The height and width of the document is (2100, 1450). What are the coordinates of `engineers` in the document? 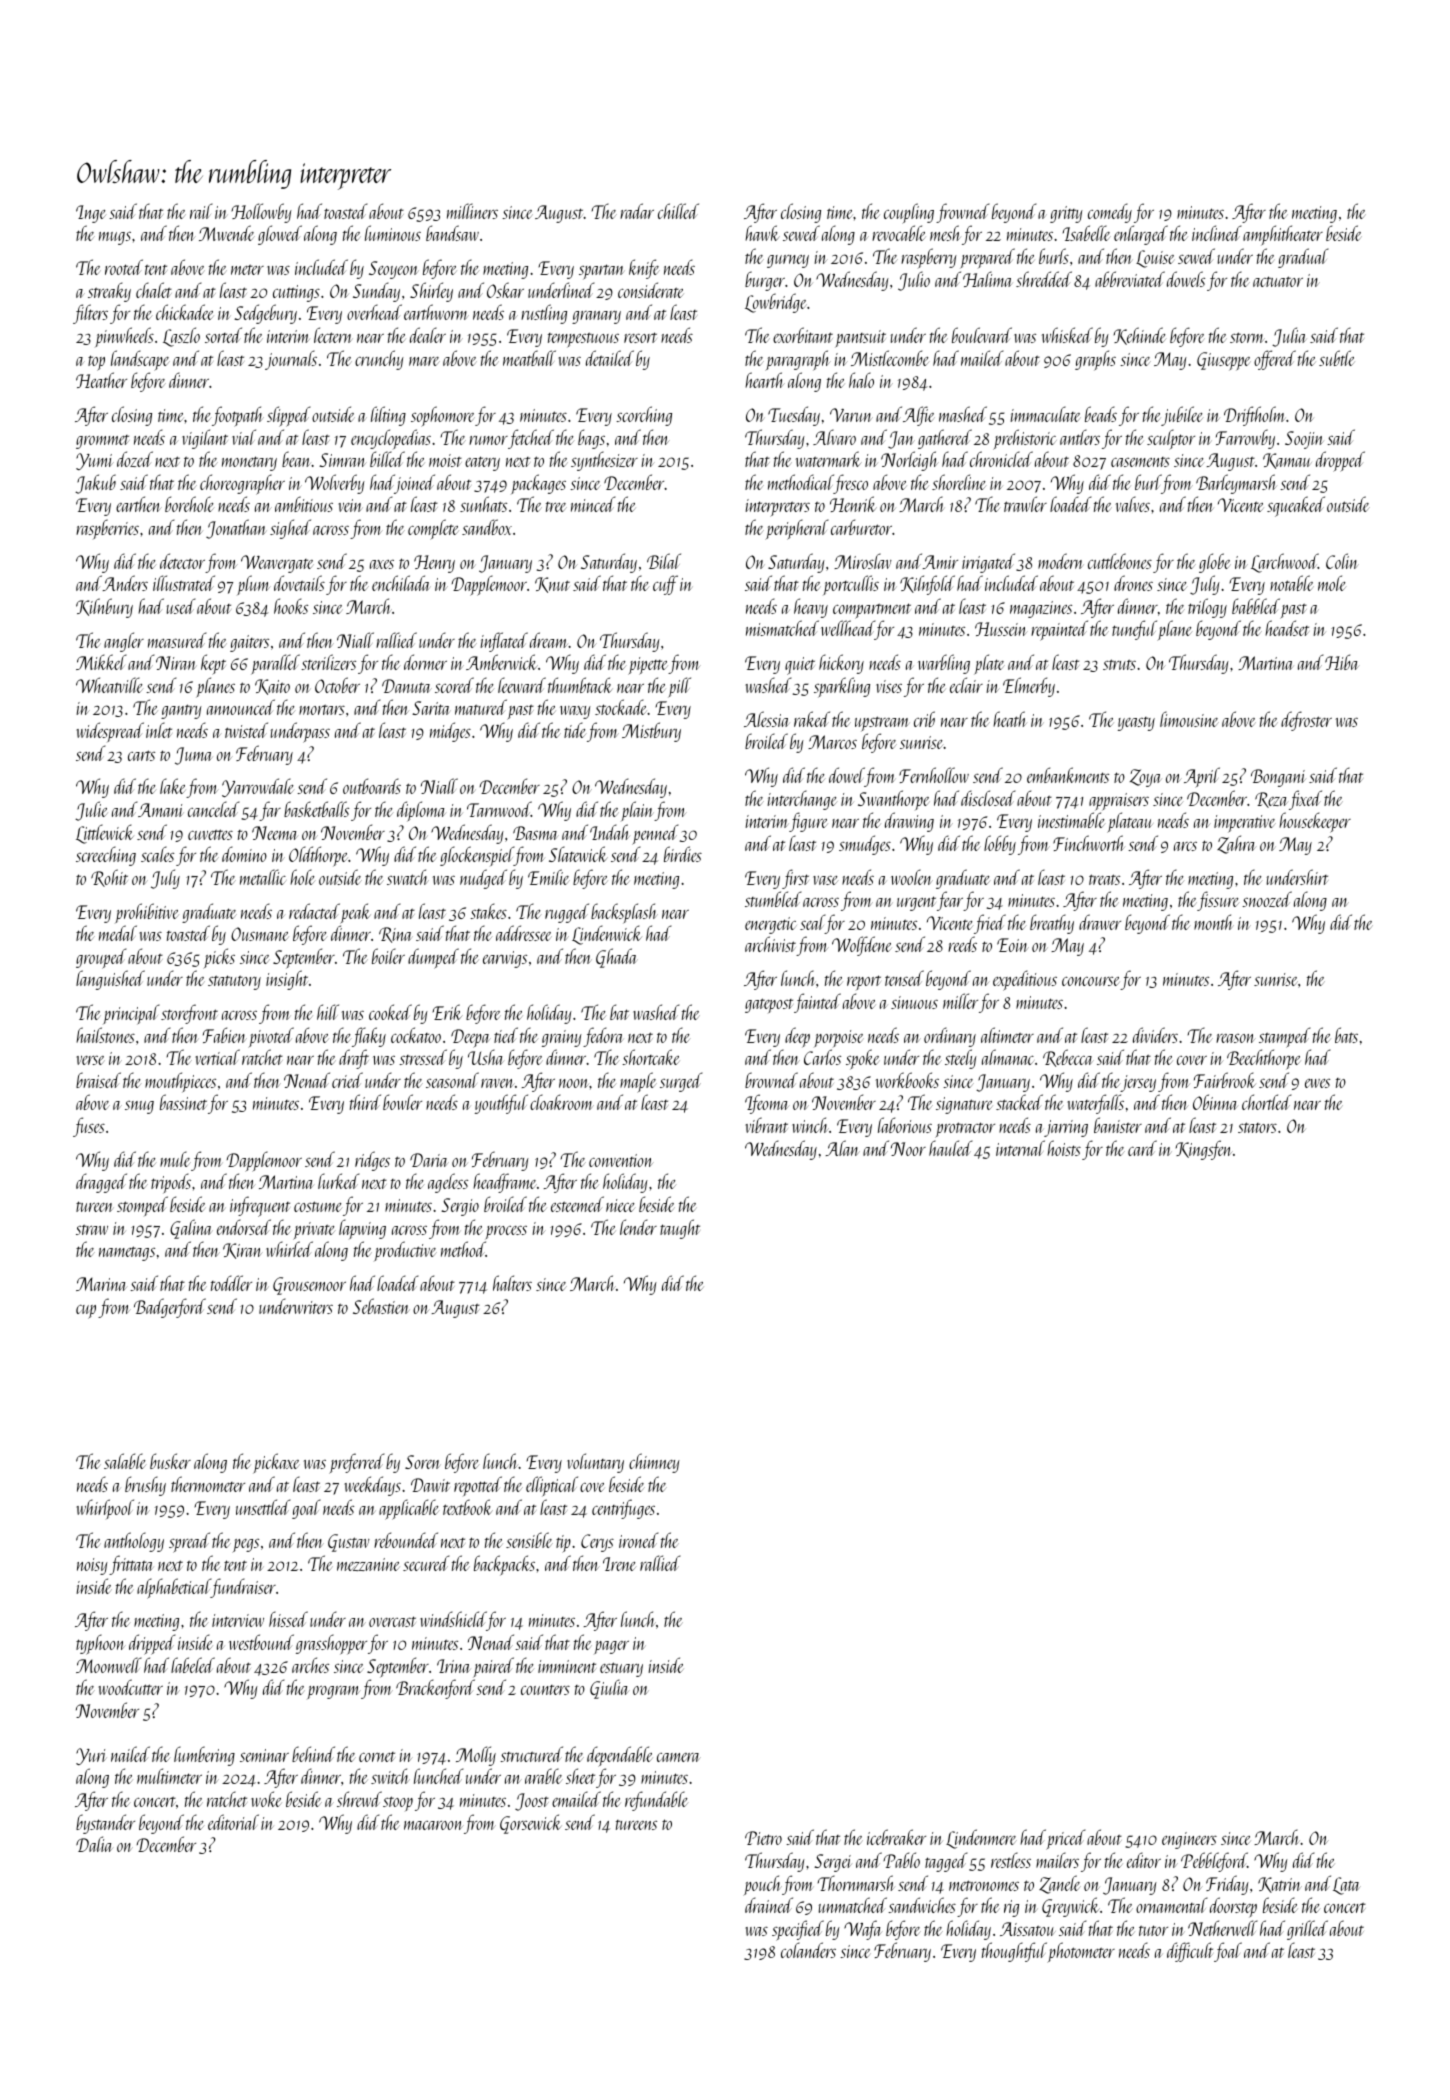 It's located at (1189, 1840).
